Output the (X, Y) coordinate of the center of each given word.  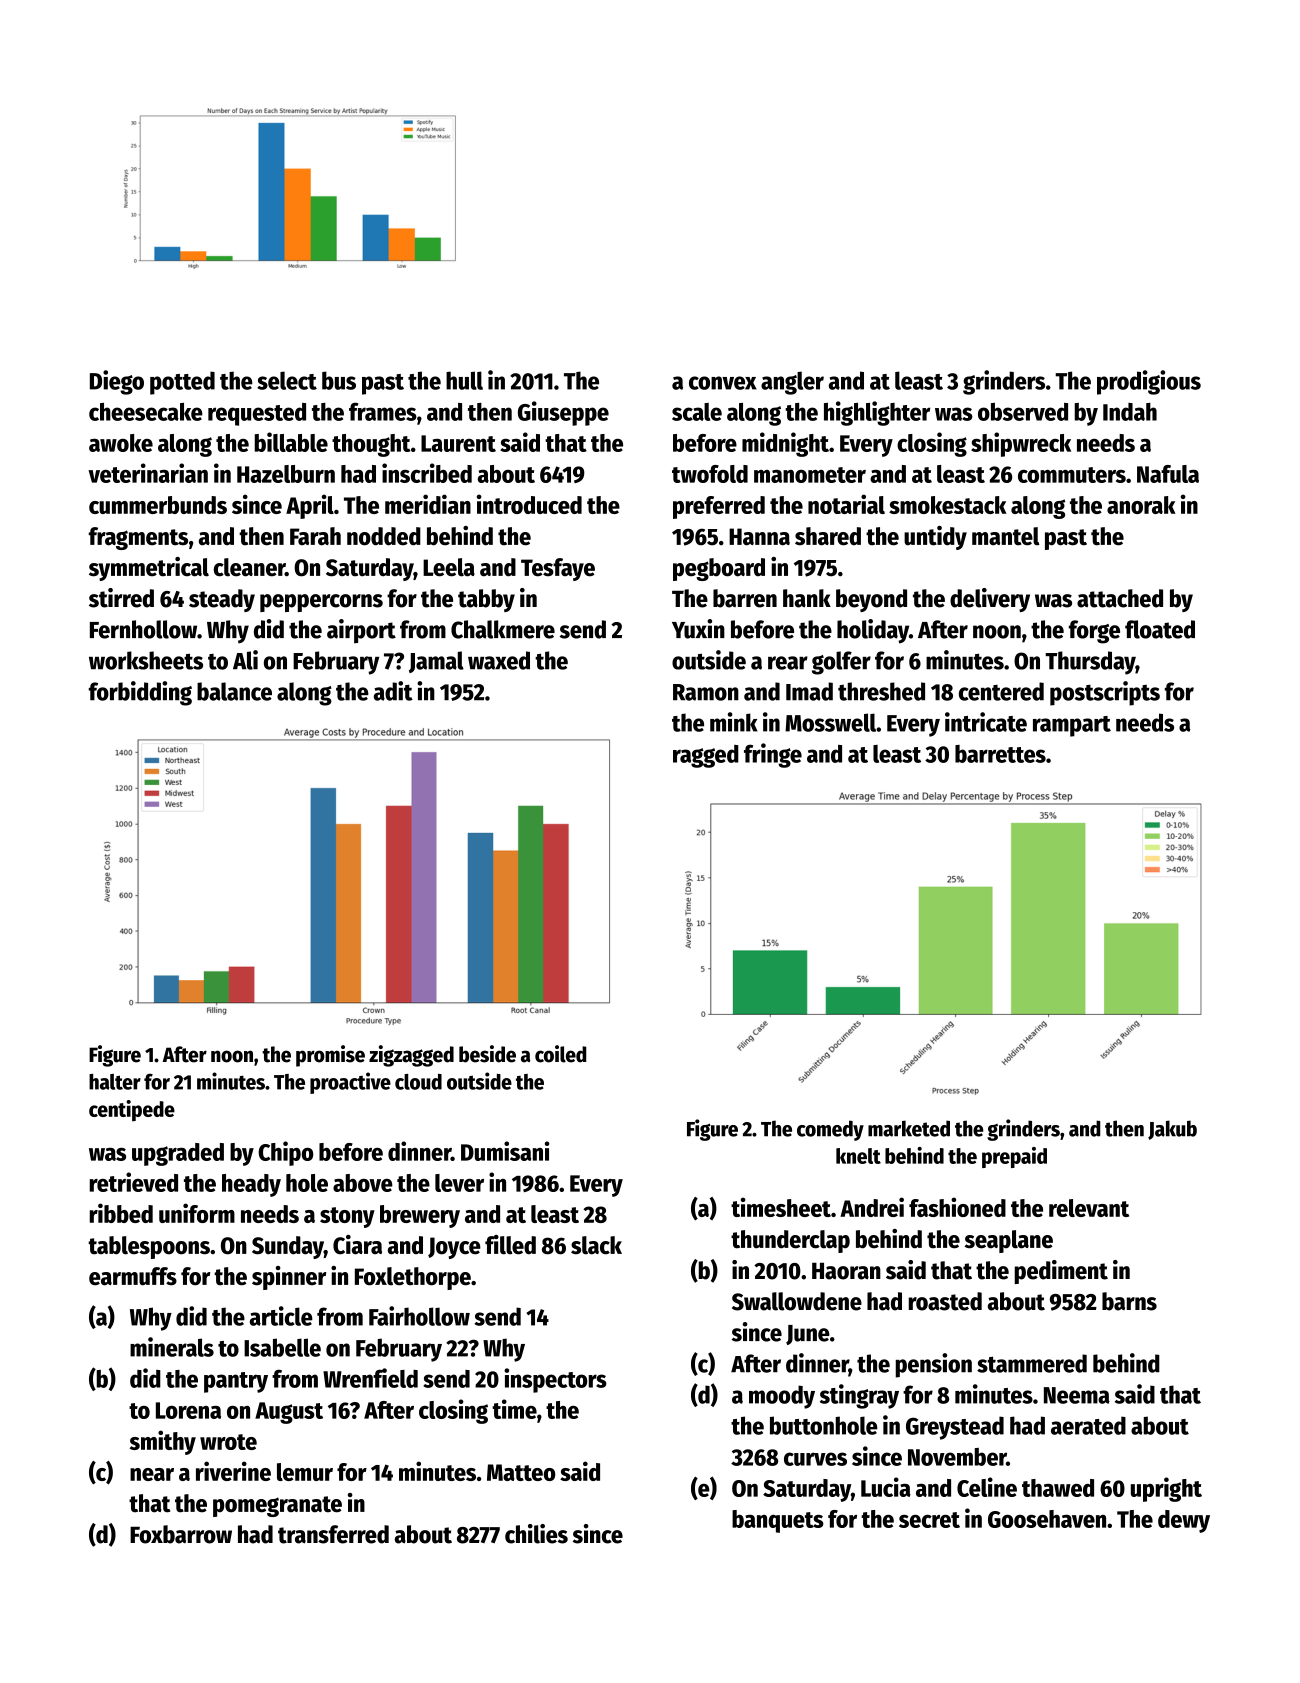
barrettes (1000, 754)
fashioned (957, 1207)
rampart (1072, 726)
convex (723, 383)
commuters (1072, 475)
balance (234, 691)
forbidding (140, 693)
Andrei (872, 1207)
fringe (773, 755)
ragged (706, 756)
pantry (236, 1382)
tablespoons (149, 1247)
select (287, 380)
